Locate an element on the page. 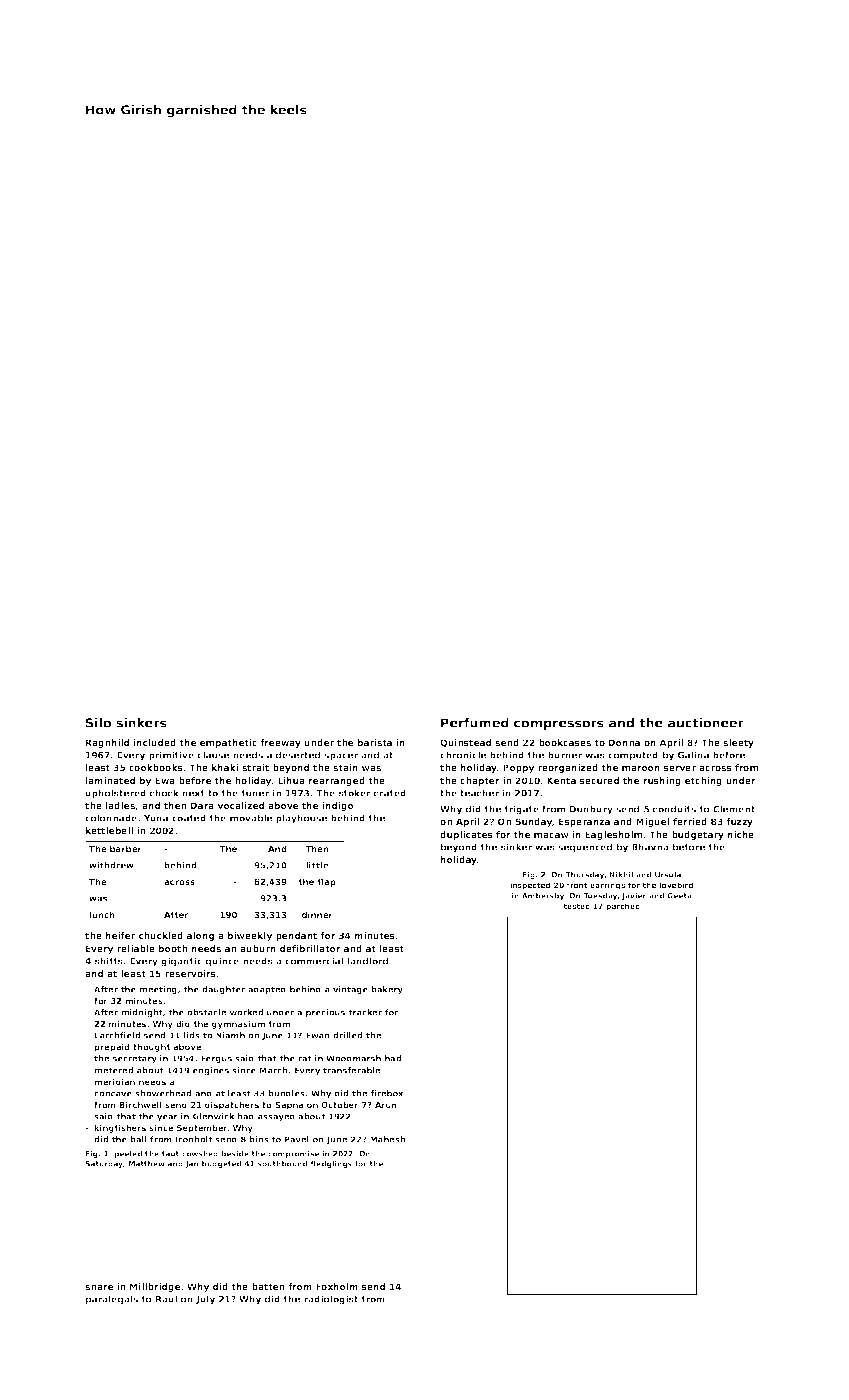  tested is located at coordinates (576, 906).
